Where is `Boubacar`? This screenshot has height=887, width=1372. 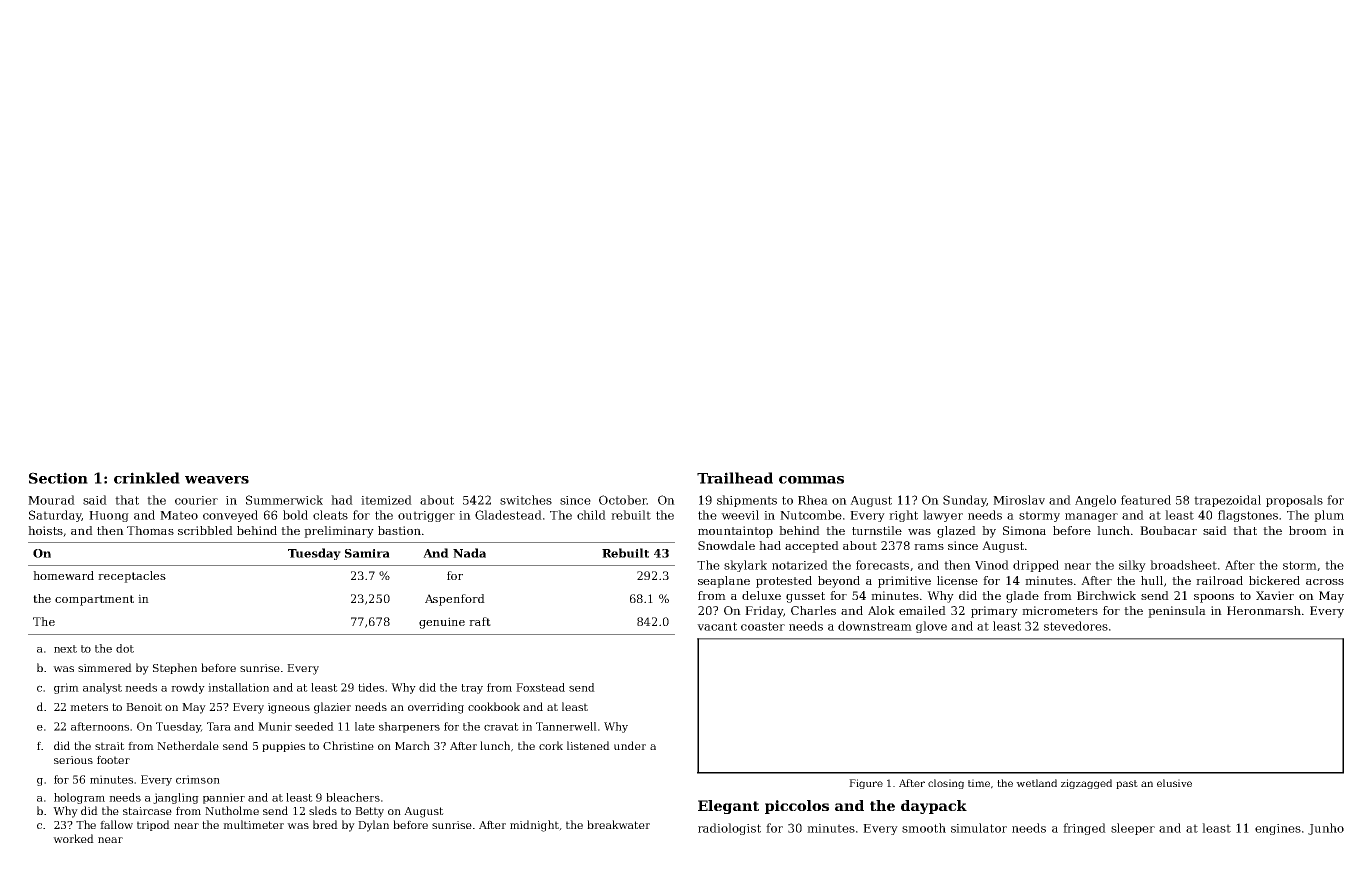
Boubacar is located at coordinates (1168, 530).
